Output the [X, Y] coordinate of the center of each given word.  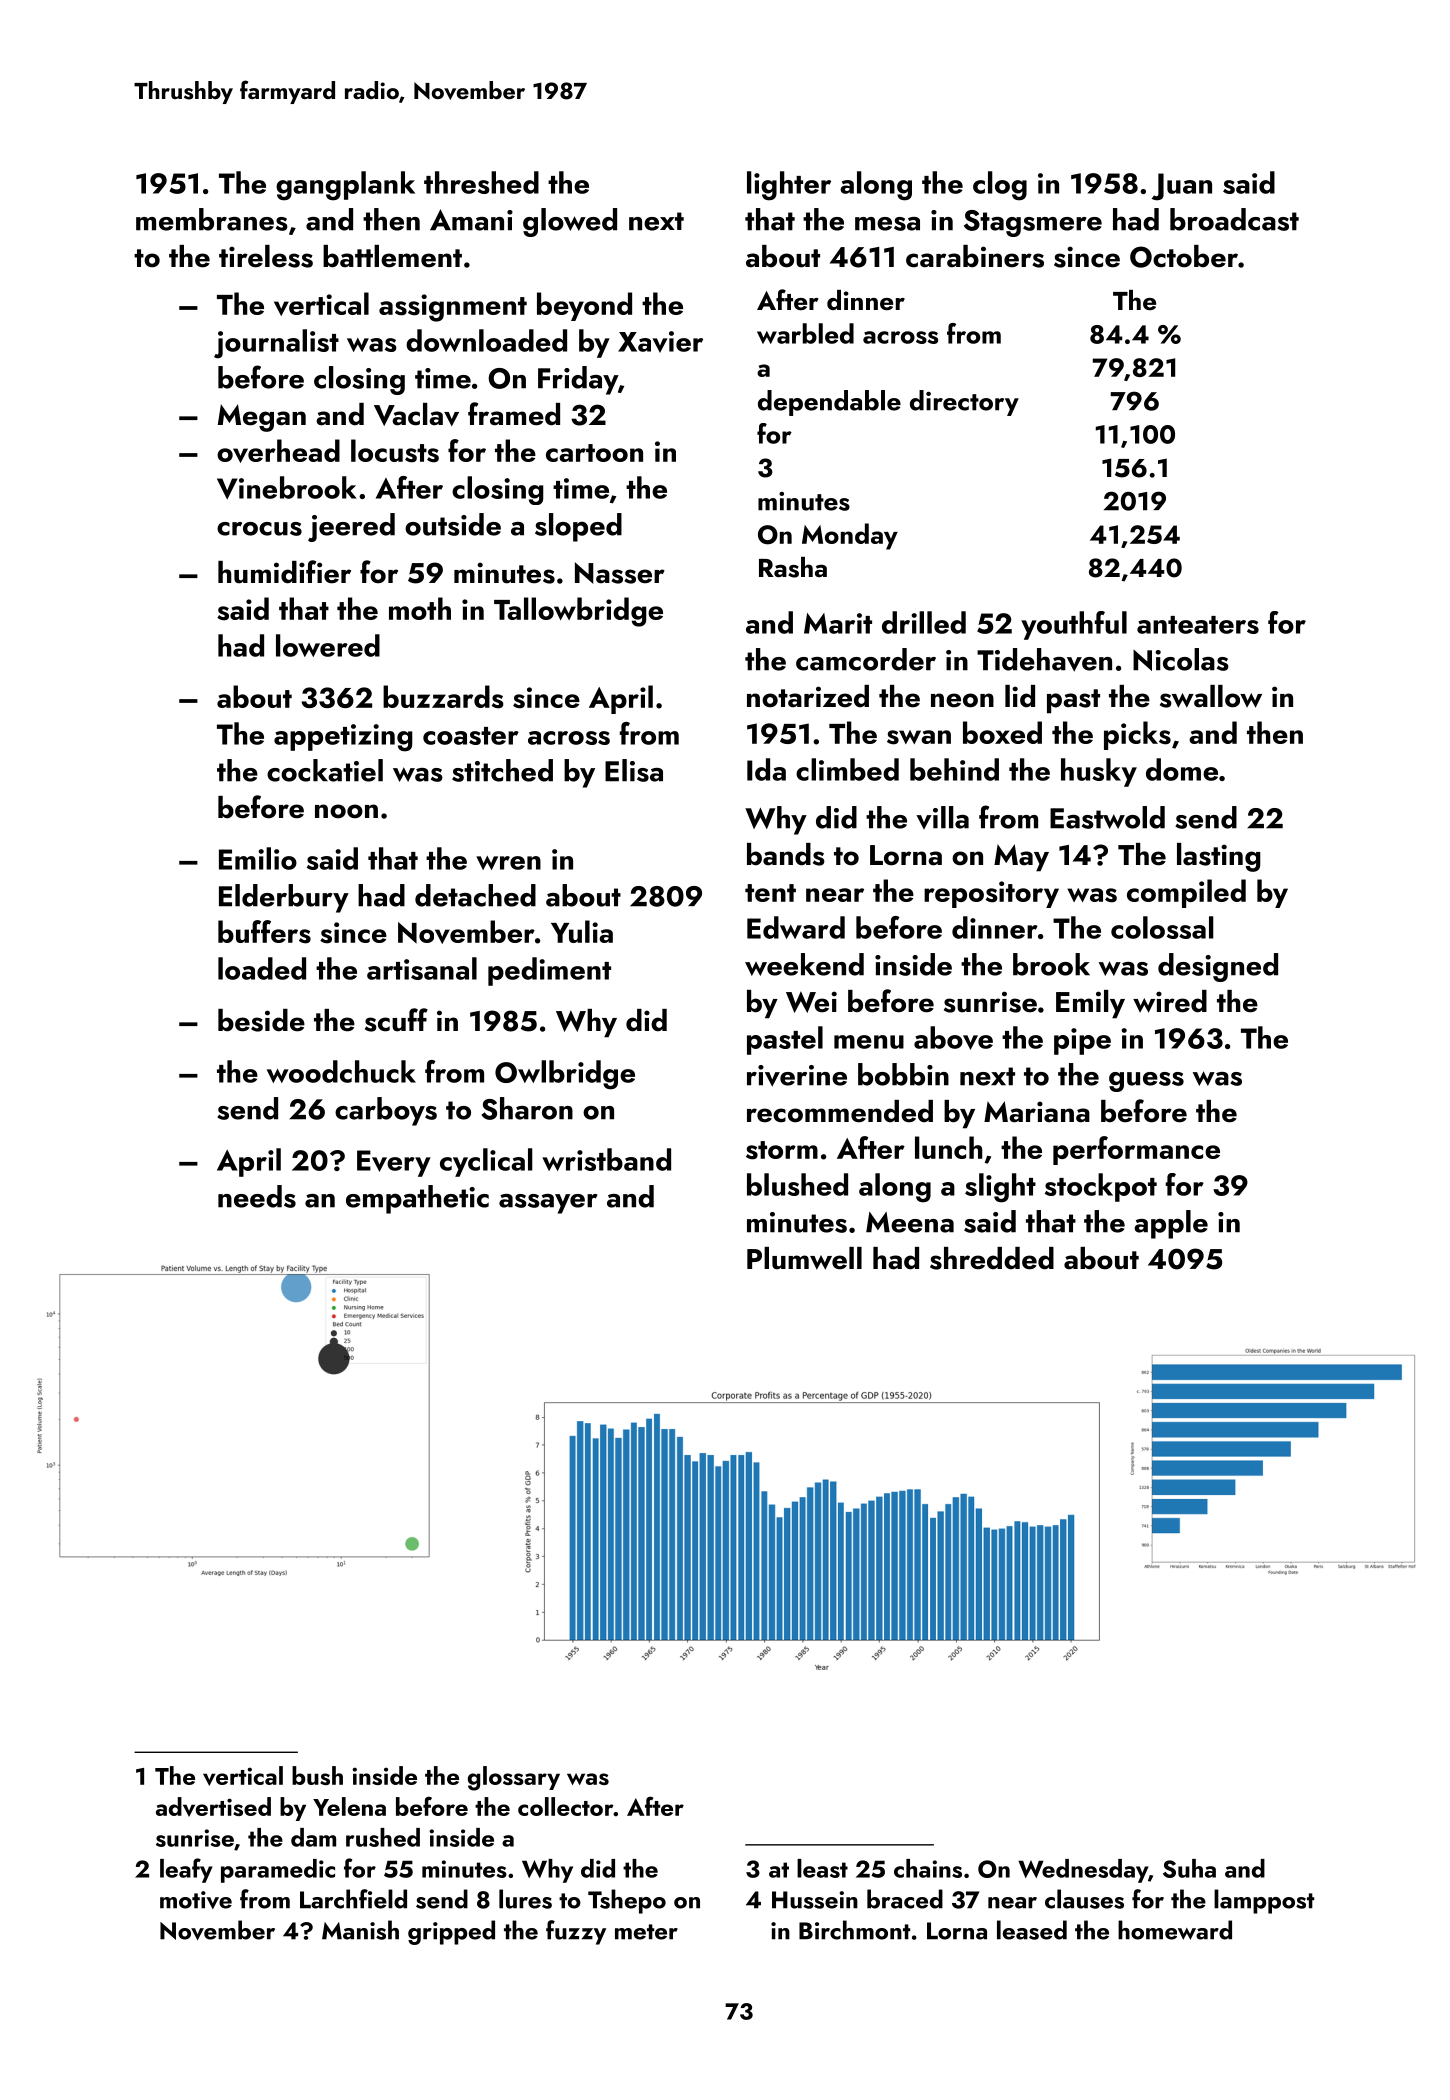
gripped [451, 1932]
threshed [481, 182]
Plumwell [804, 1258]
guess [1146, 1082]
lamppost [1264, 1901]
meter [646, 1932]
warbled [805, 333]
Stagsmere [1033, 223]
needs [257, 1196]
